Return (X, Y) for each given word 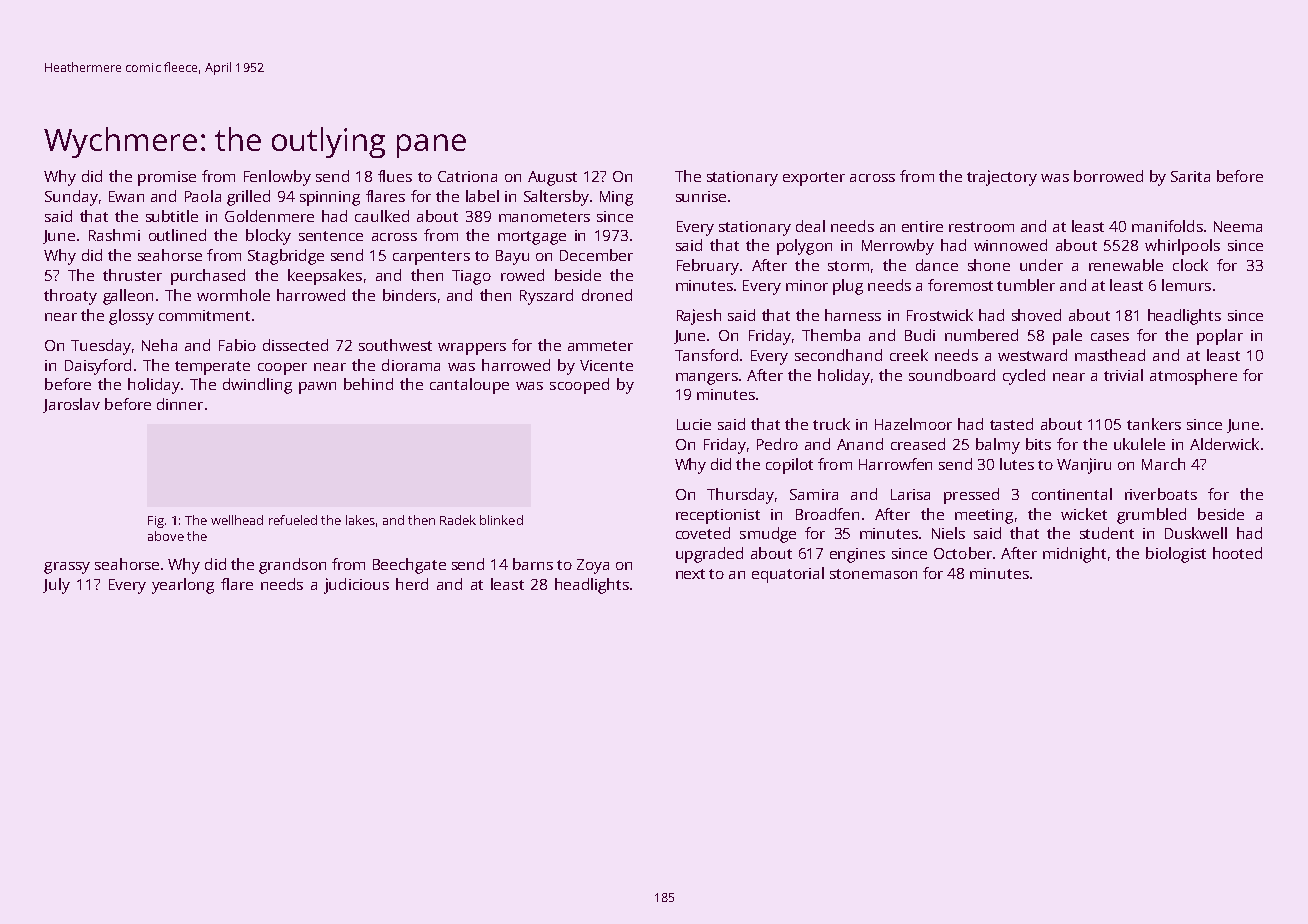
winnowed (1010, 245)
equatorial (788, 575)
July (56, 586)
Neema (1238, 226)
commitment (204, 315)
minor (807, 285)
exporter (814, 179)
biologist (1176, 555)
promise (167, 178)
